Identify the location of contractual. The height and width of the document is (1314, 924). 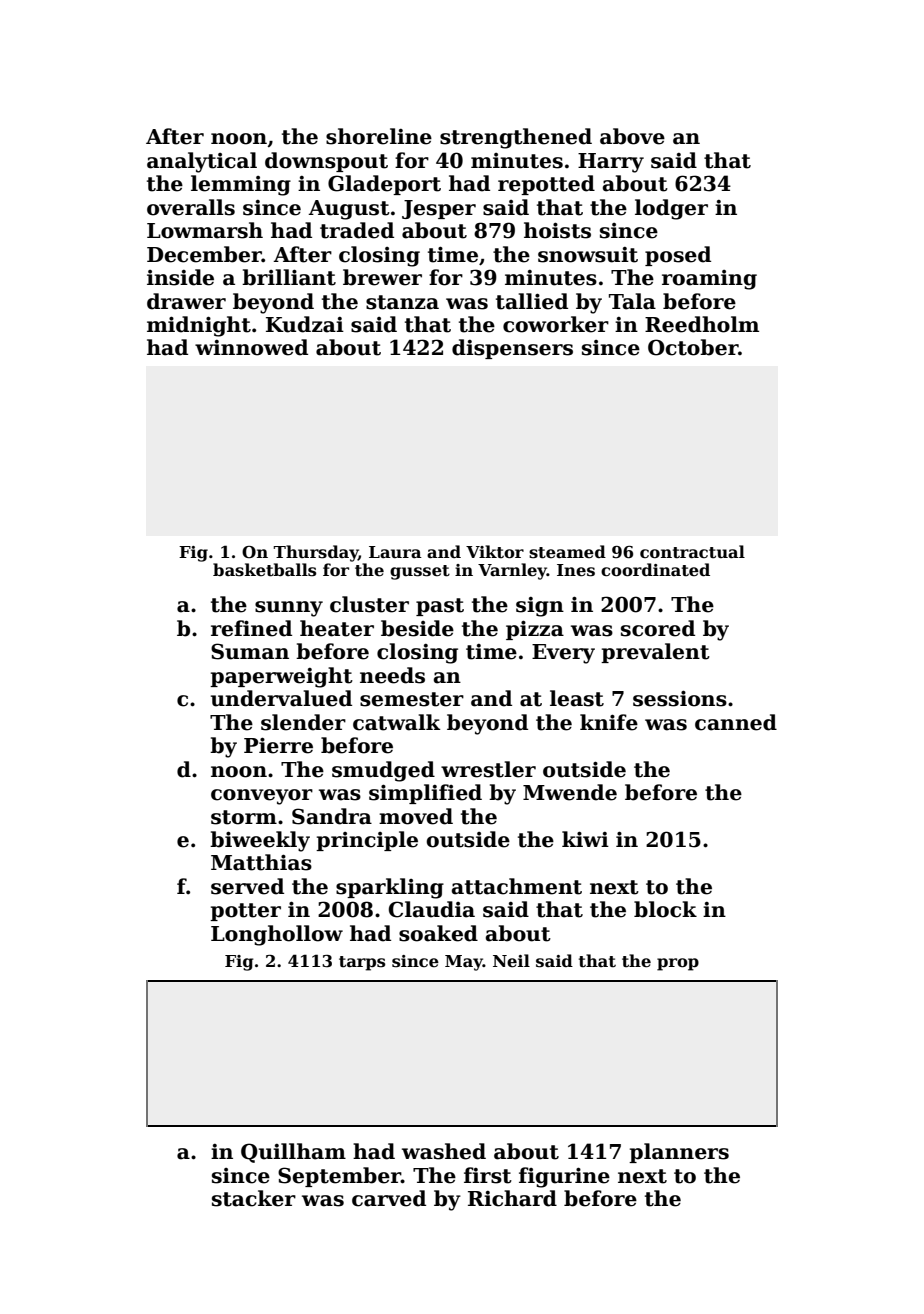
(692, 552).
